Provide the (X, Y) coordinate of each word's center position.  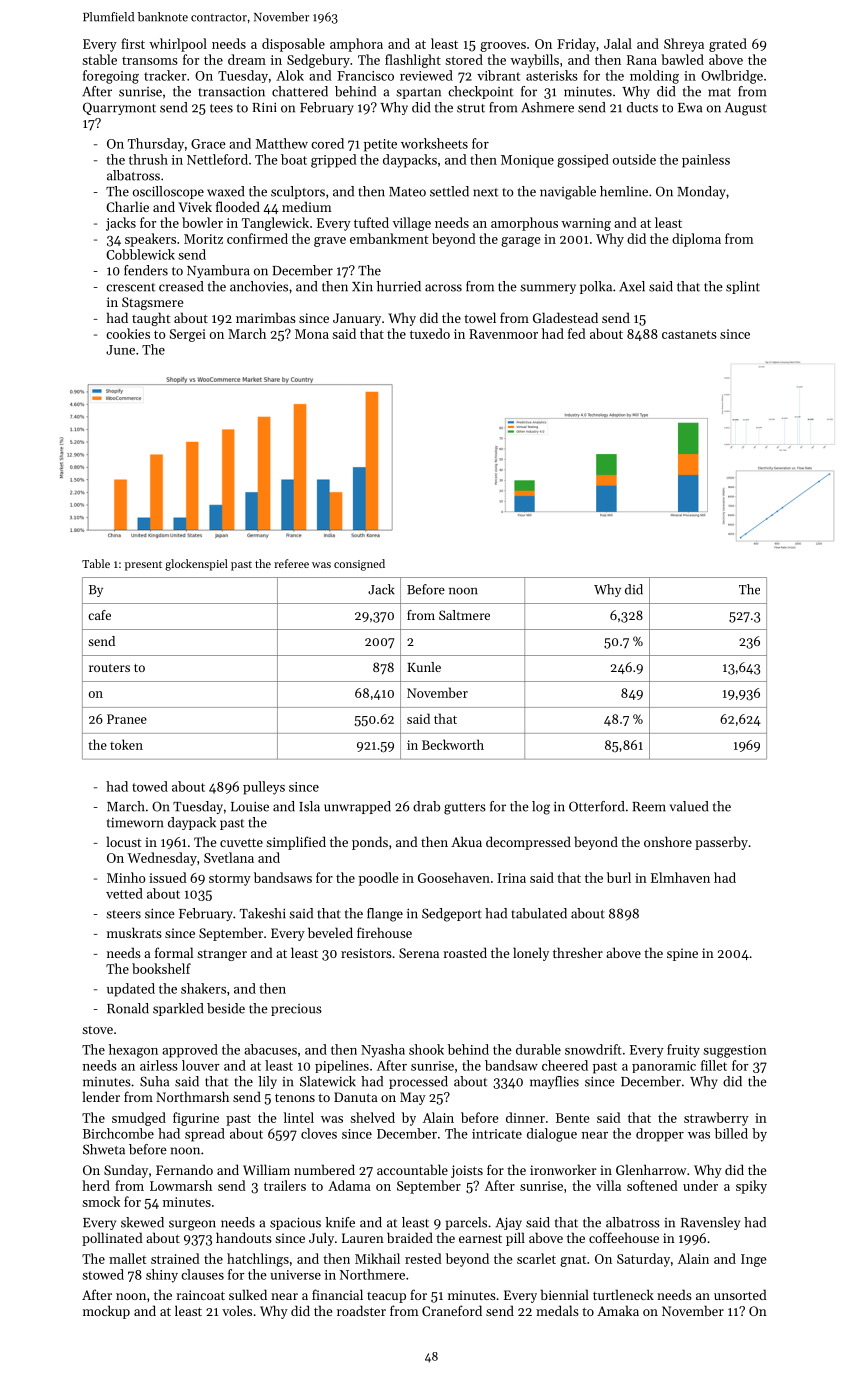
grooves (503, 47)
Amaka (618, 1310)
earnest (480, 1239)
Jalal (618, 43)
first (133, 43)
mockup (106, 1312)
